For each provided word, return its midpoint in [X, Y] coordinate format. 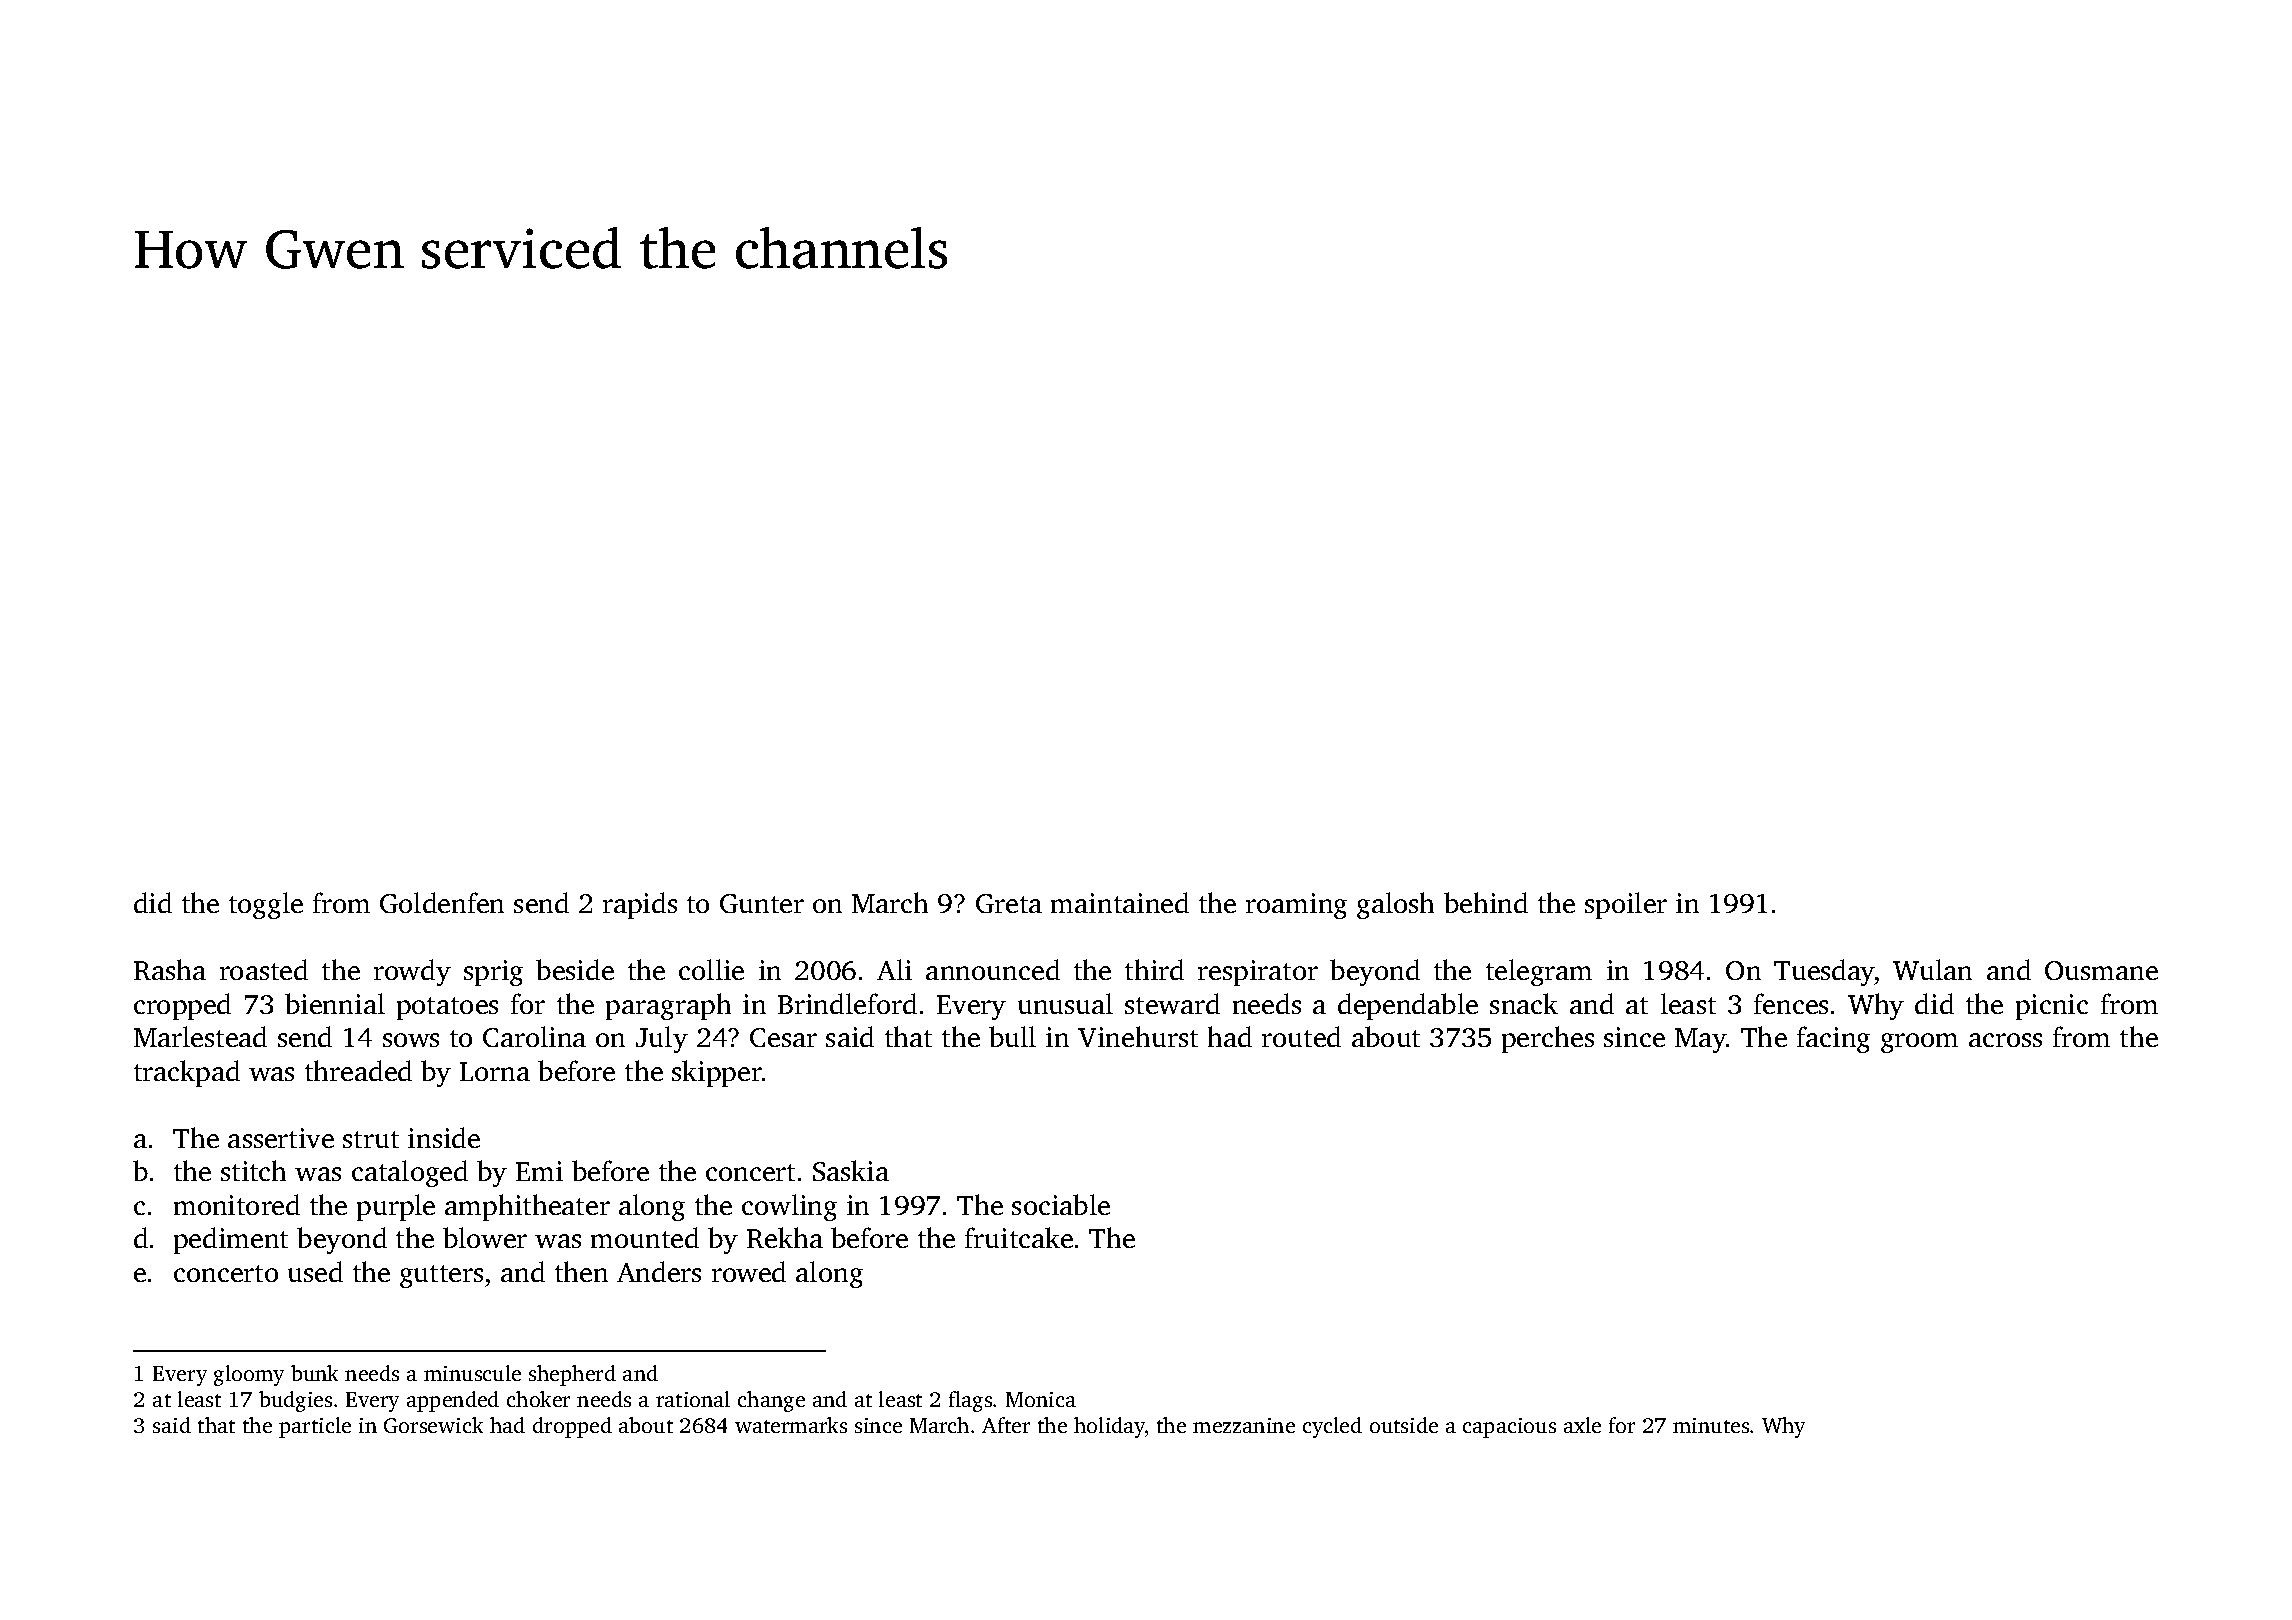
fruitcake [1019, 1237]
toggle [266, 905]
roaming [1296, 906]
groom [1919, 1043]
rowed [749, 1271]
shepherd [572, 1375]
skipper [717, 1073]
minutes [1711, 1425]
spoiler [1626, 905]
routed [1301, 1036]
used [315, 1271]
